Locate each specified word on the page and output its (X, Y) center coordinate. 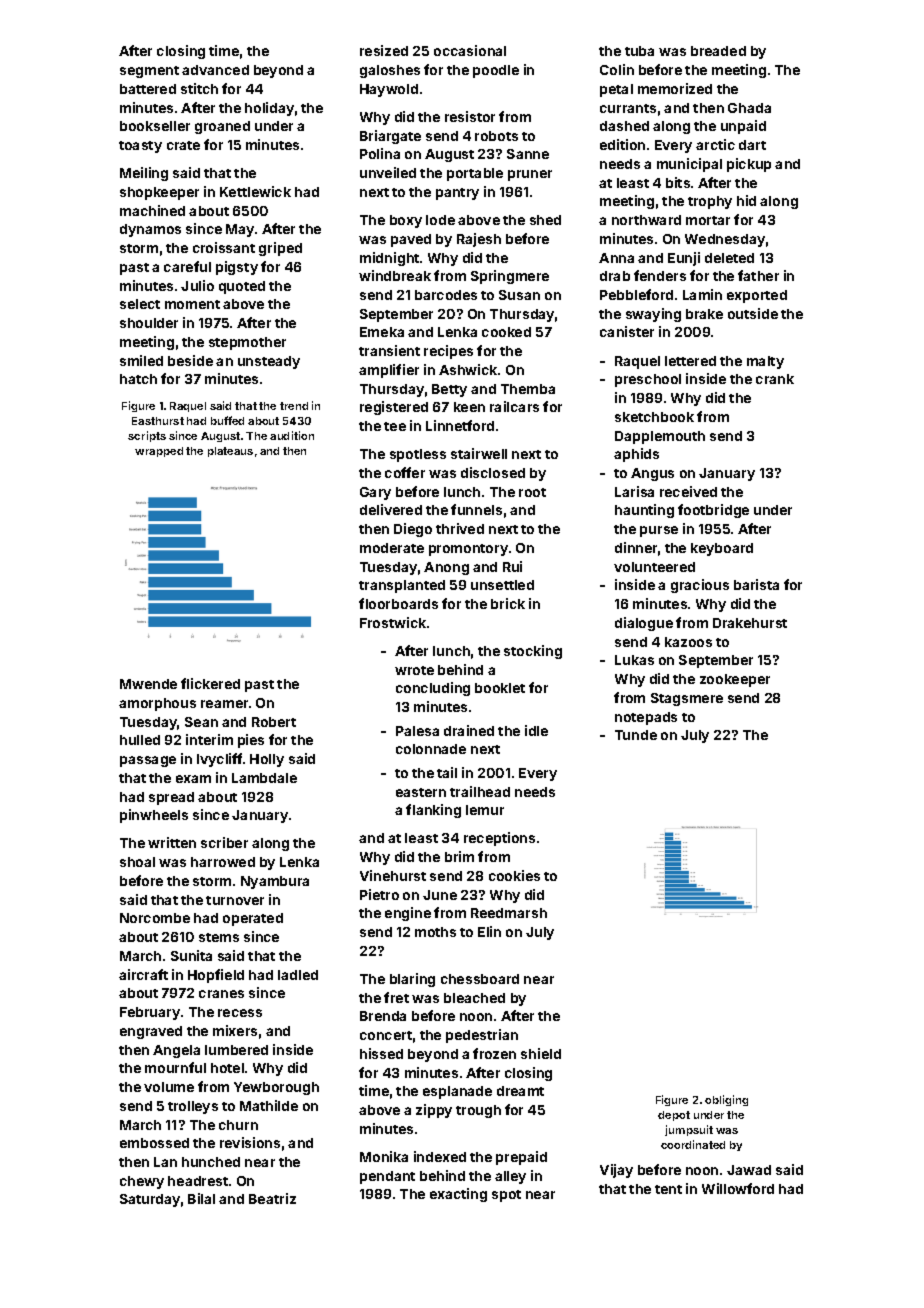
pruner (530, 175)
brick (508, 603)
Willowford (738, 1188)
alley (510, 1177)
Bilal (201, 1198)
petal (616, 90)
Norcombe (155, 918)
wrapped (159, 452)
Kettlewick (255, 191)
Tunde (636, 735)
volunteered (654, 567)
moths (435, 932)
